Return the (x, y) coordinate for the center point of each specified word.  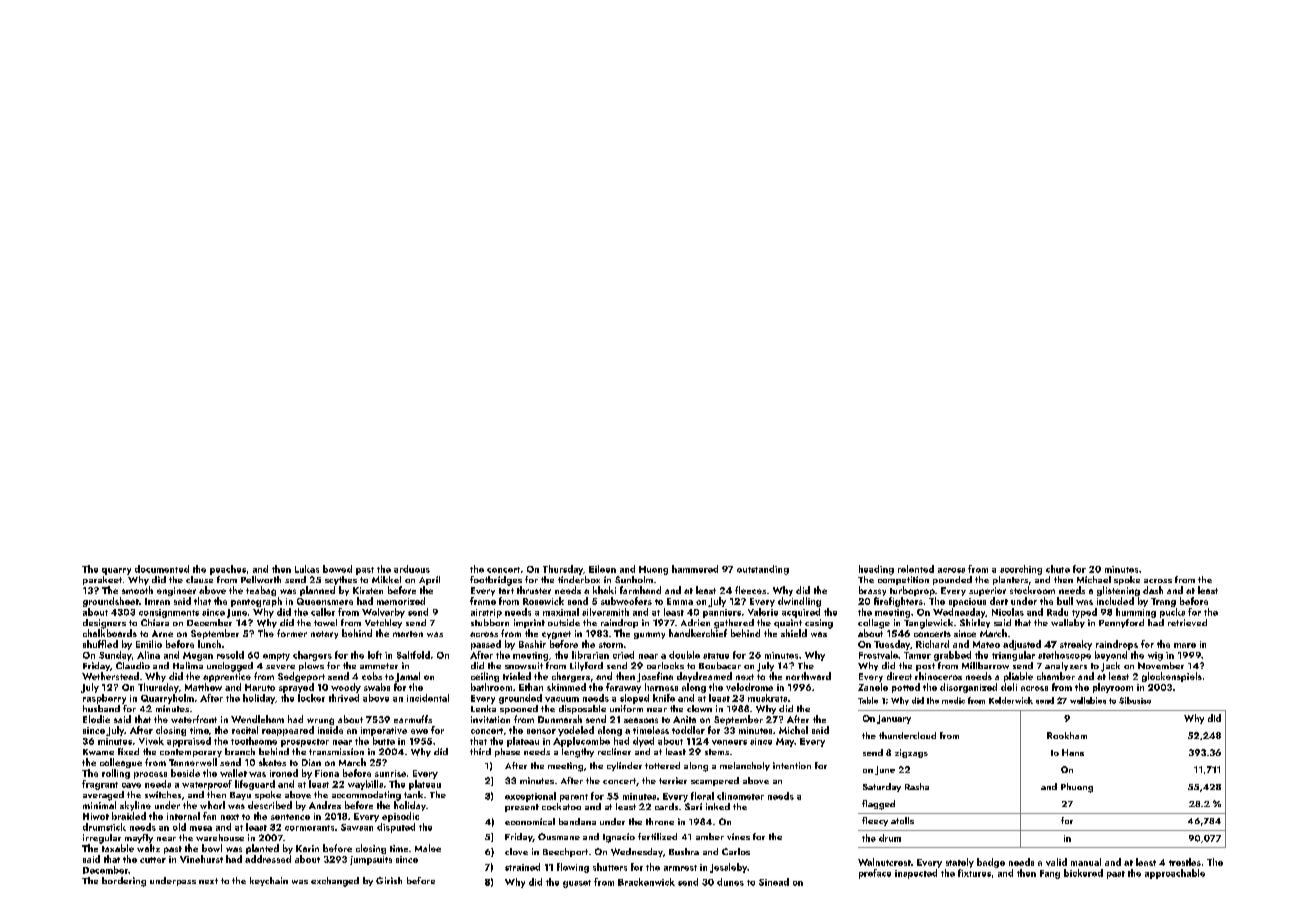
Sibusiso (1135, 700)
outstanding (763, 570)
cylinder (624, 766)
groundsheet (111, 602)
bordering (124, 882)
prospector (305, 743)
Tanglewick (928, 624)
